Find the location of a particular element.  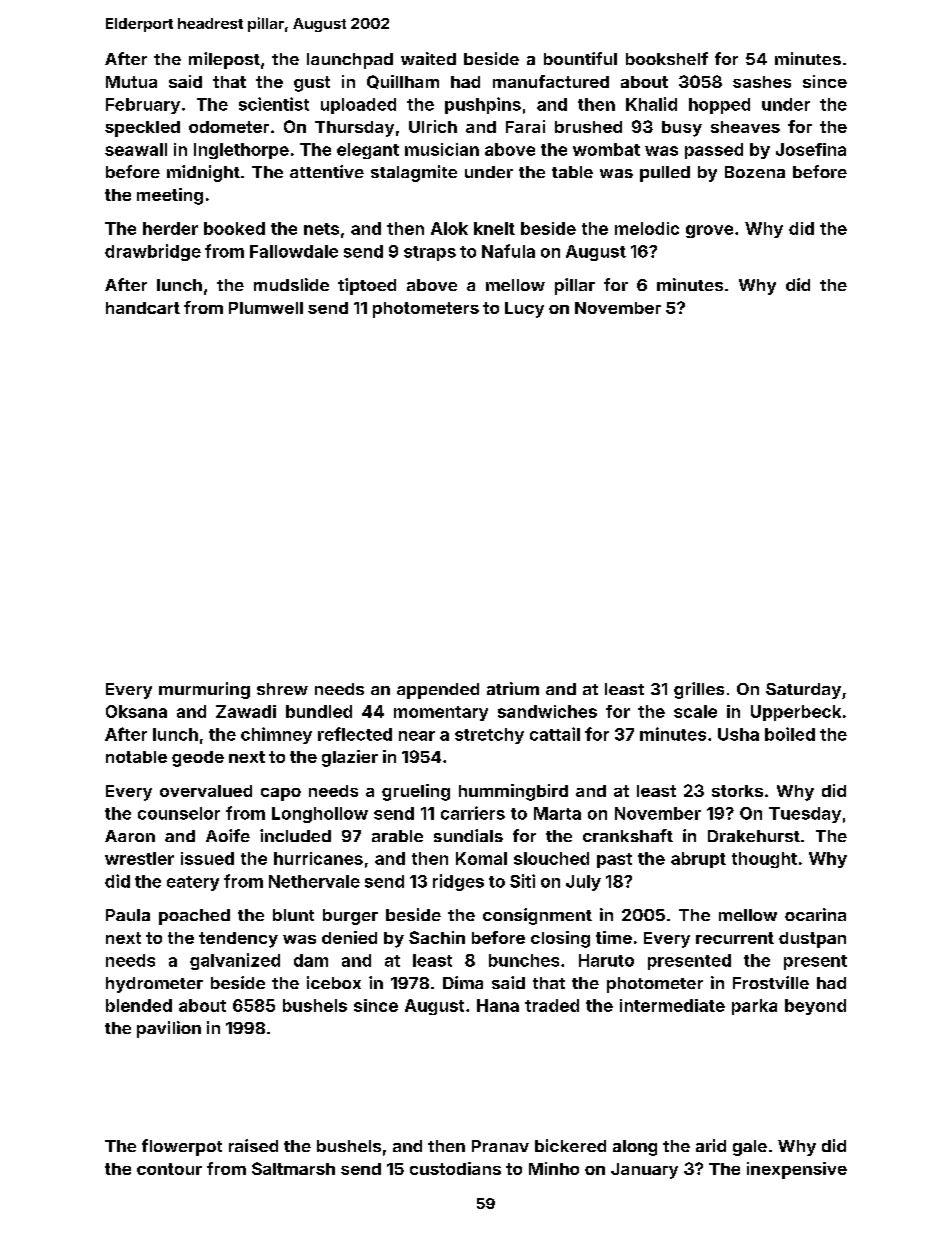

inexpensive is located at coordinates (797, 1170).
